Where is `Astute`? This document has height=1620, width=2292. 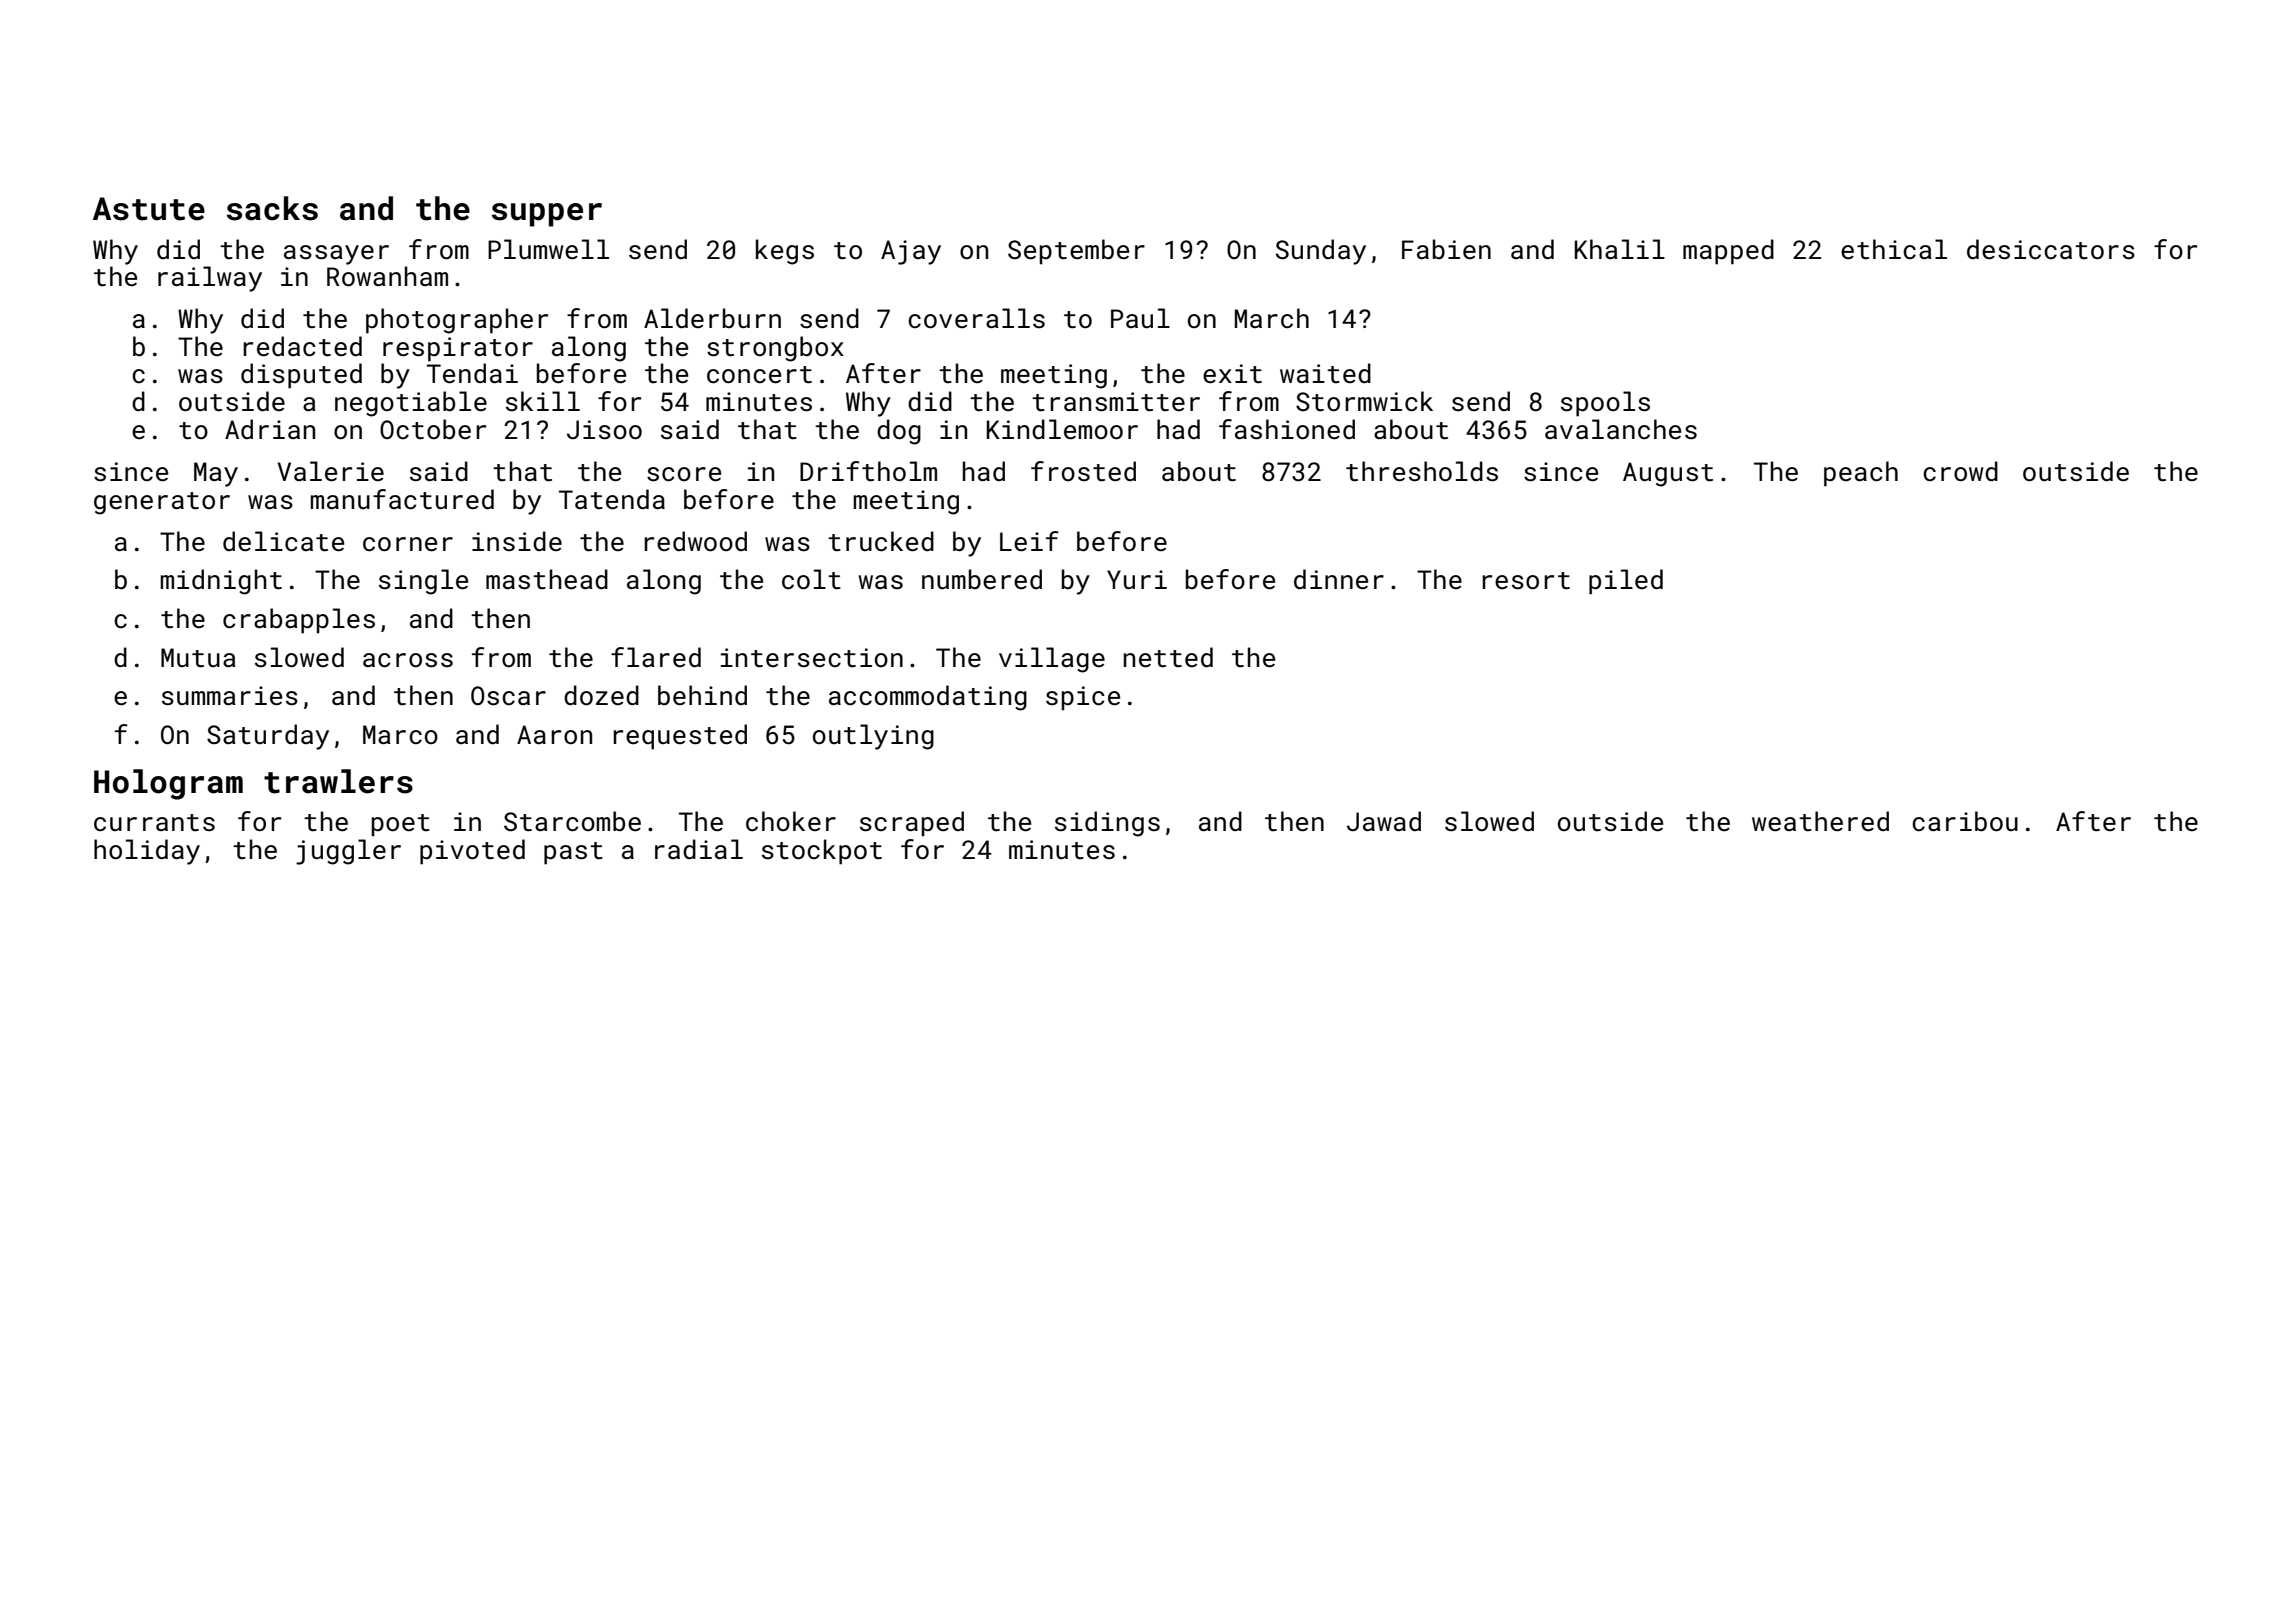 Astute is located at coordinates (149, 209).
